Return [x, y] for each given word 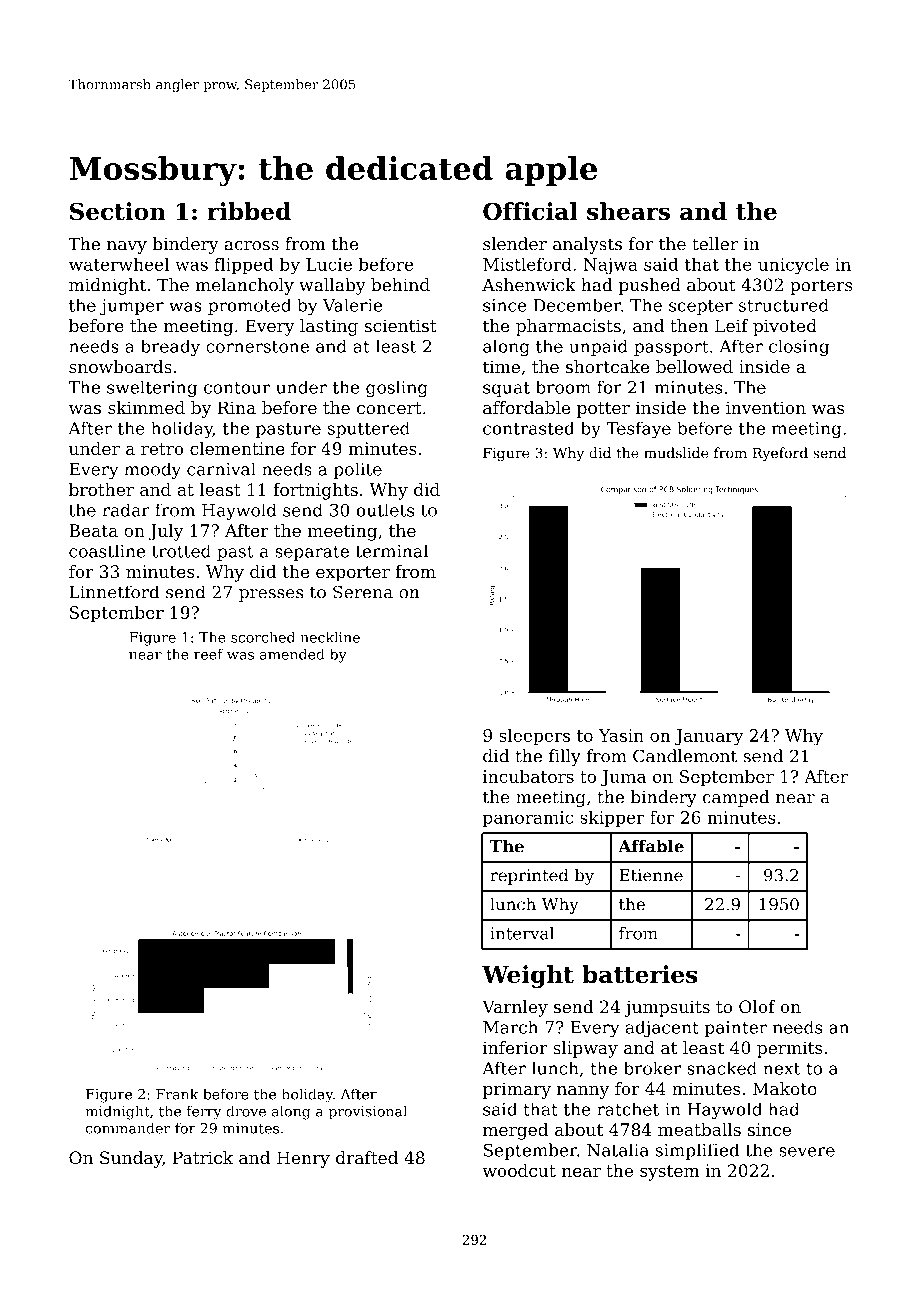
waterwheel [119, 264]
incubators [528, 776]
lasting [329, 327]
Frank [177, 1094]
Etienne [651, 875]
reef [208, 654]
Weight [528, 976]
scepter [701, 307]
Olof [757, 1006]
